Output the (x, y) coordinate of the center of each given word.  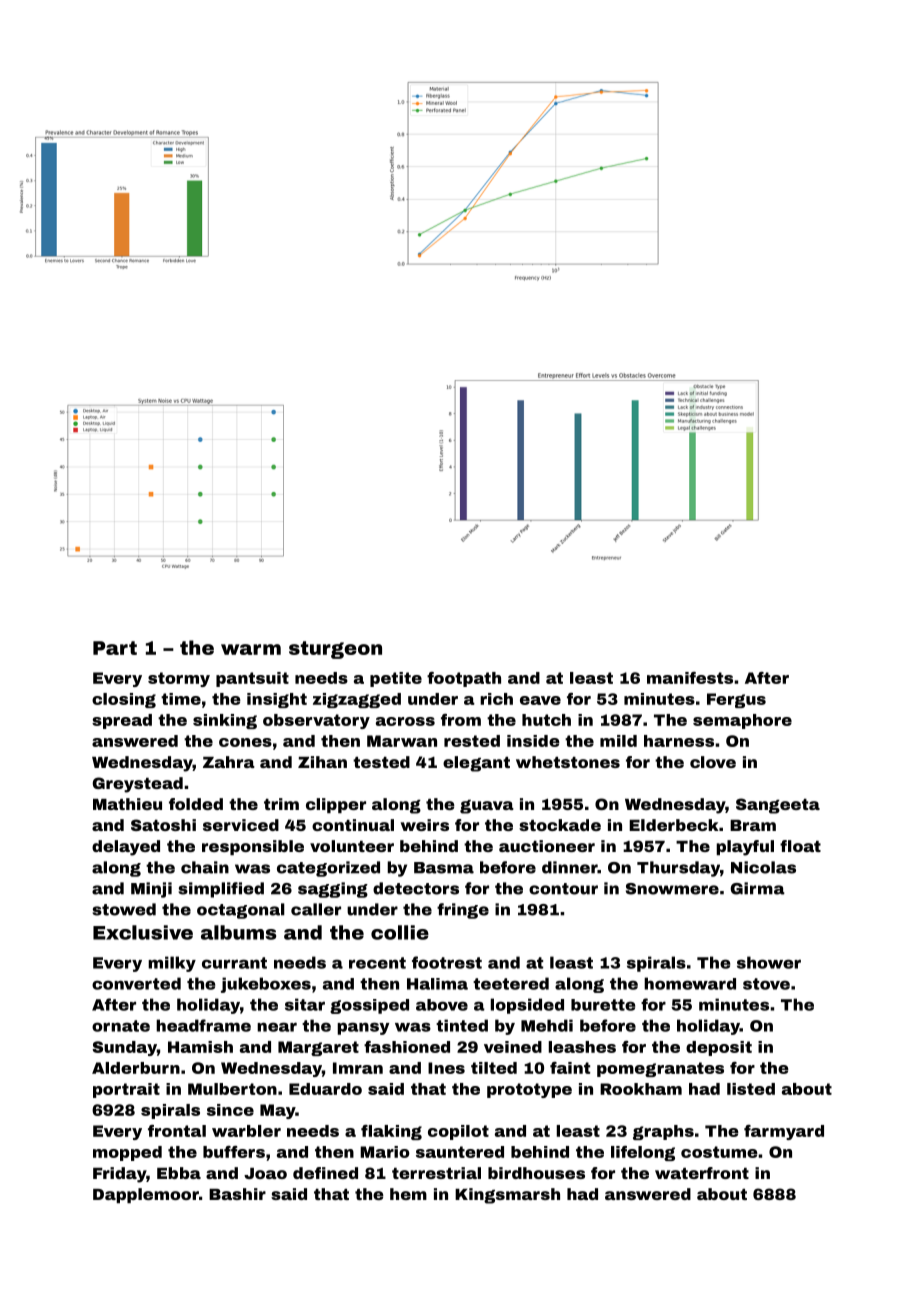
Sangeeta (778, 806)
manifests (690, 678)
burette (603, 1005)
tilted (494, 1068)
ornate (121, 1026)
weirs (425, 825)
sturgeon (335, 650)
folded (196, 804)
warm (251, 649)
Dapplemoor (146, 1195)
